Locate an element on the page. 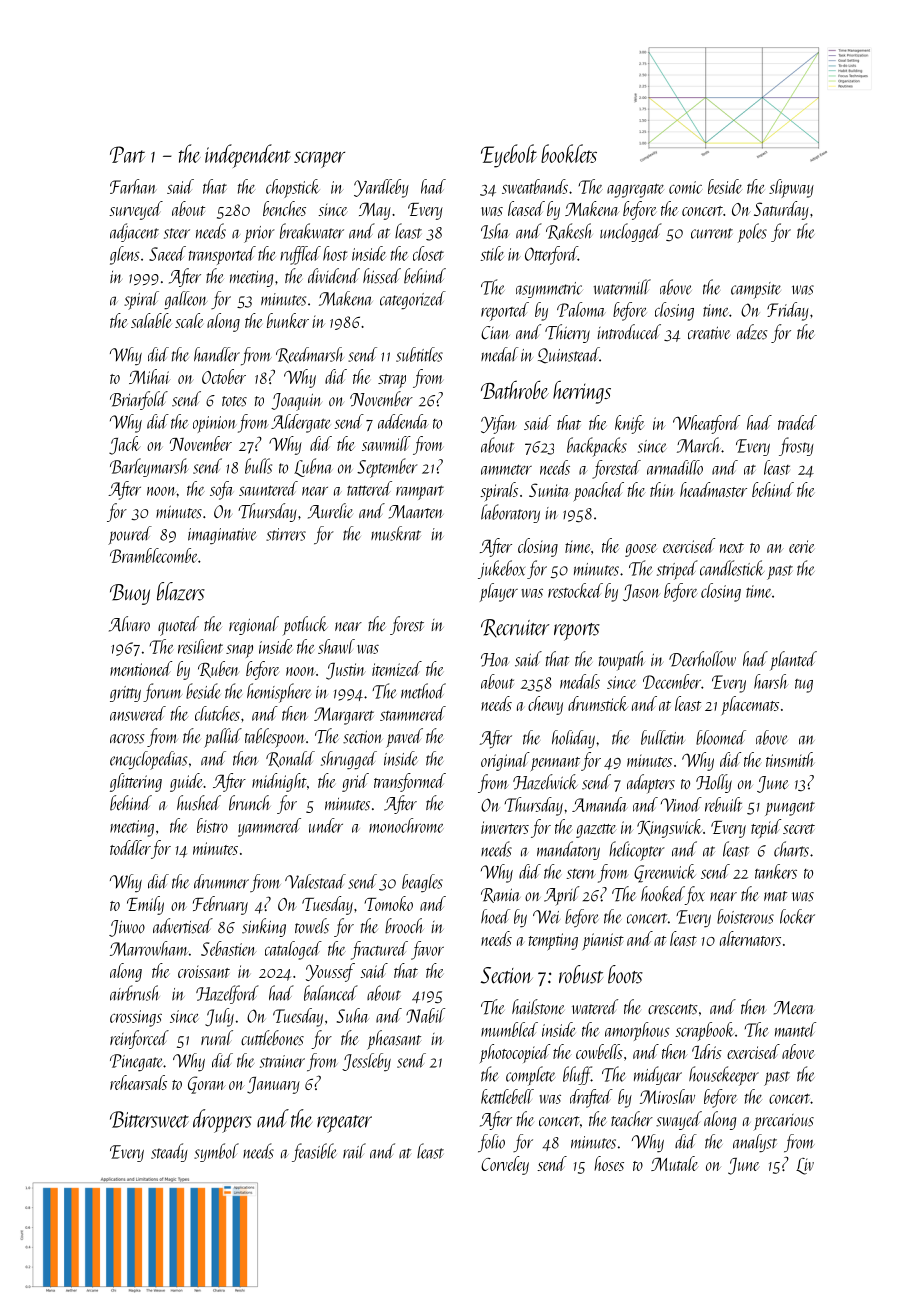 The image size is (924, 1314). glens is located at coordinates (125, 255).
